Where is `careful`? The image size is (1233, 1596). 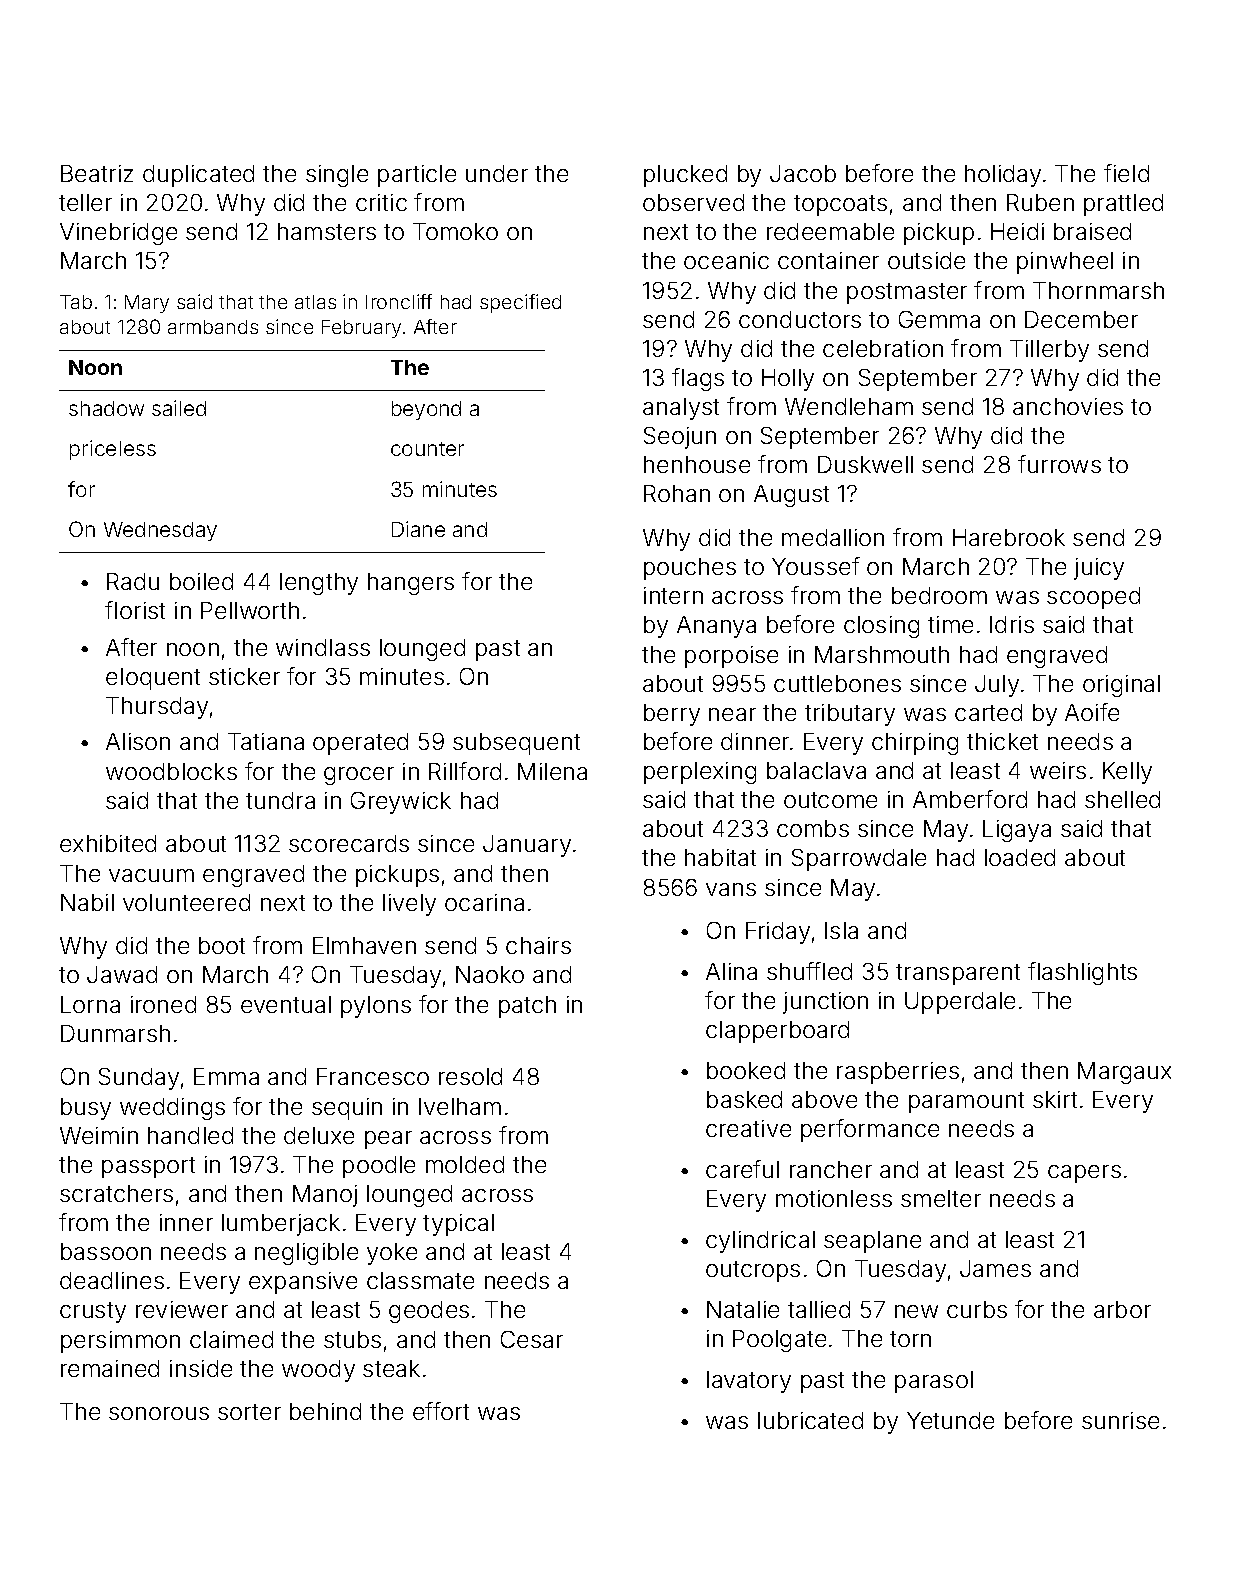 careful is located at coordinates (742, 1169).
